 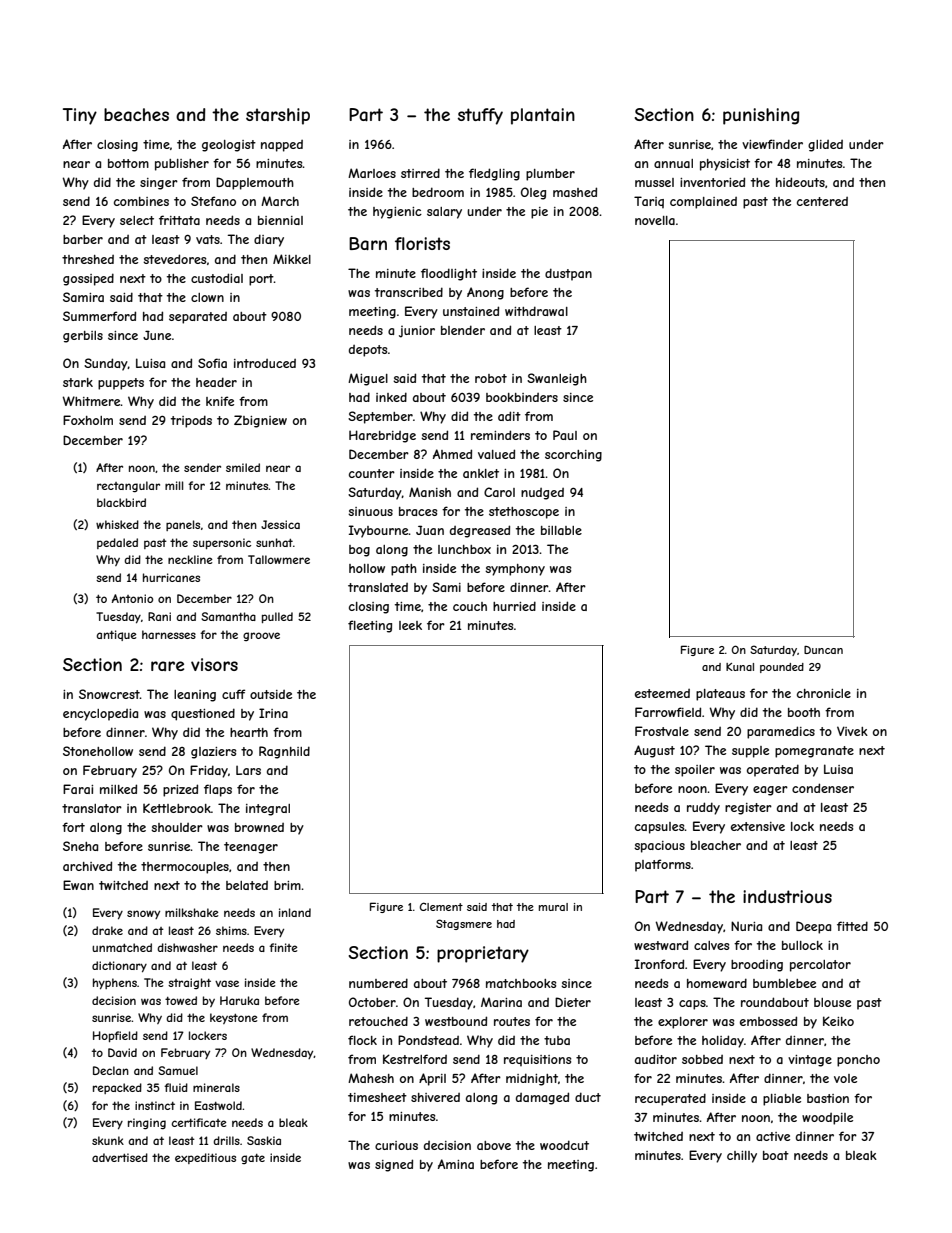 I want to click on chronicle, so click(x=824, y=693).
